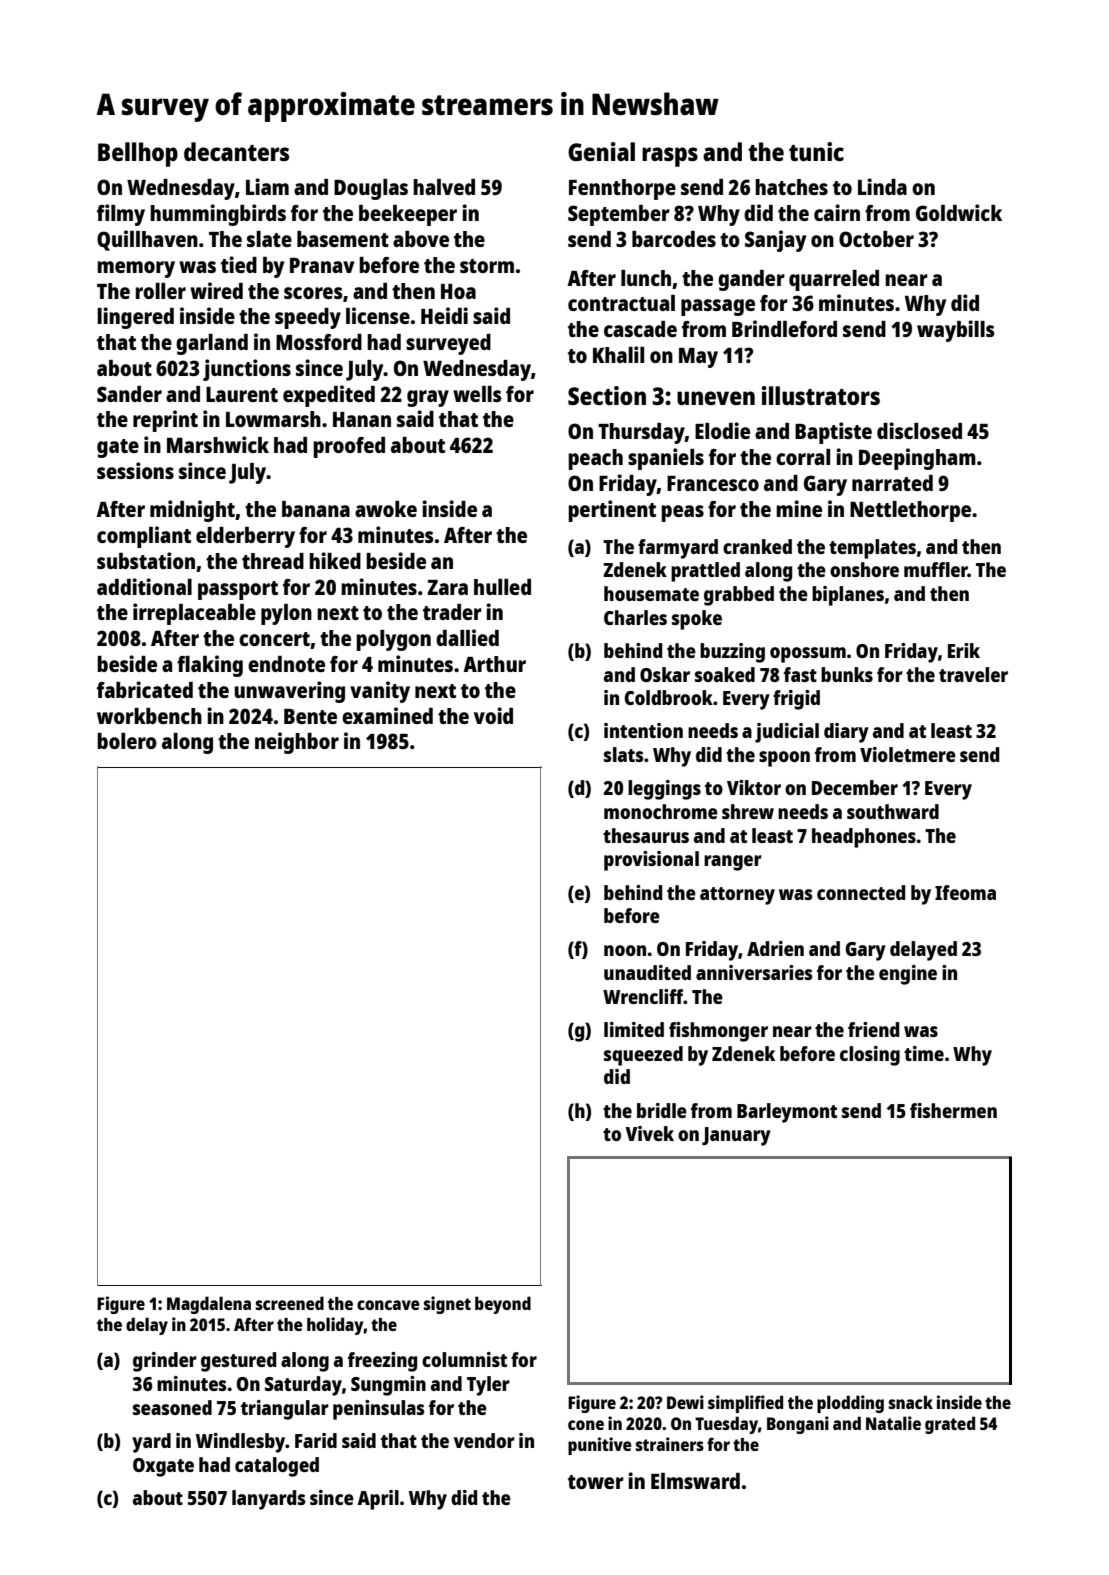 The image size is (1109, 1575). What do you see at coordinates (834, 280) in the screenshot?
I see `quarreled` at bounding box center [834, 280].
